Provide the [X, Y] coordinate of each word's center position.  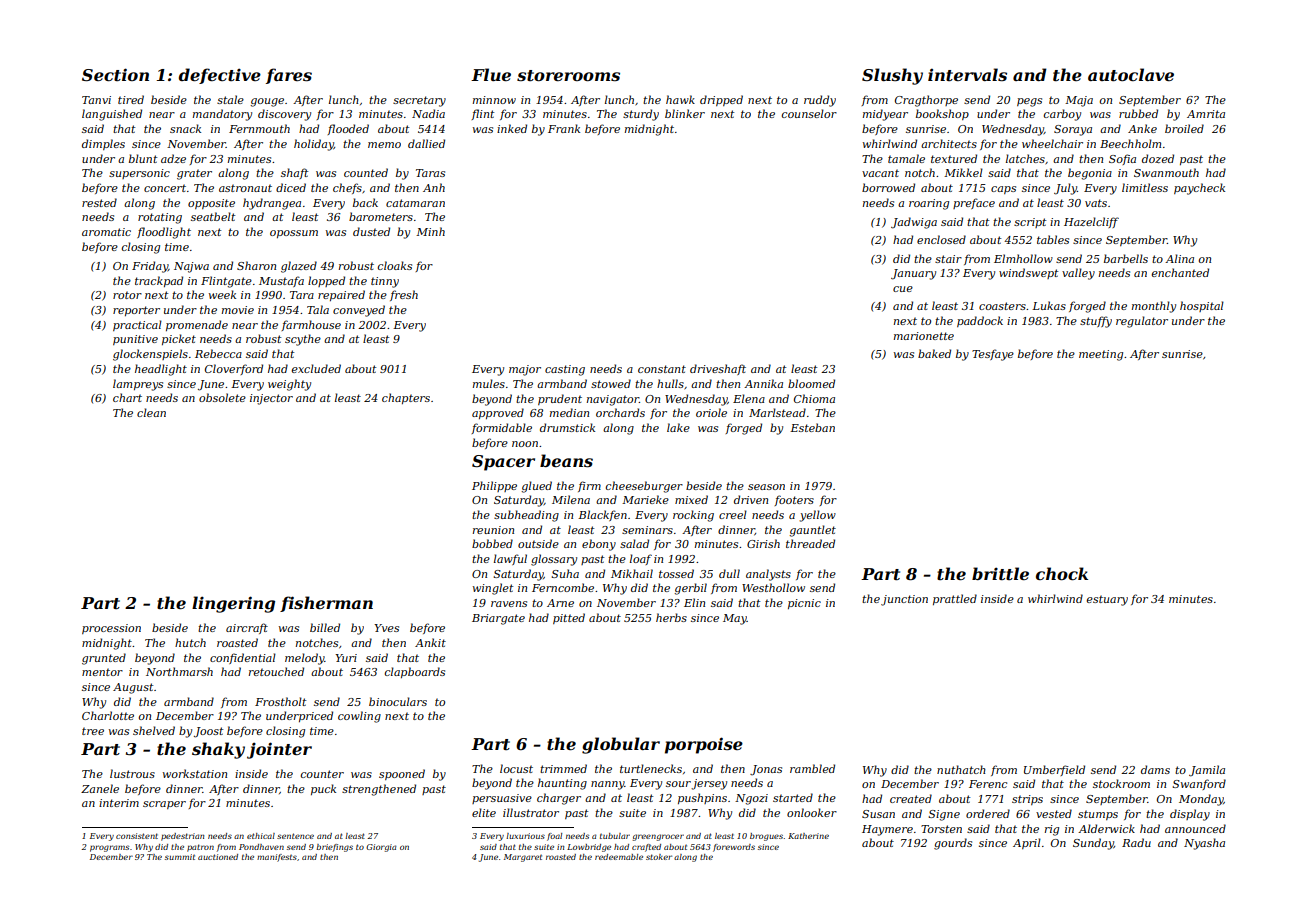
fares [289, 76]
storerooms [568, 75]
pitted [569, 618]
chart [127, 397]
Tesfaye [993, 355]
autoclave [1131, 75]
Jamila [1207, 771]
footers [794, 500]
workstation [195, 773]
